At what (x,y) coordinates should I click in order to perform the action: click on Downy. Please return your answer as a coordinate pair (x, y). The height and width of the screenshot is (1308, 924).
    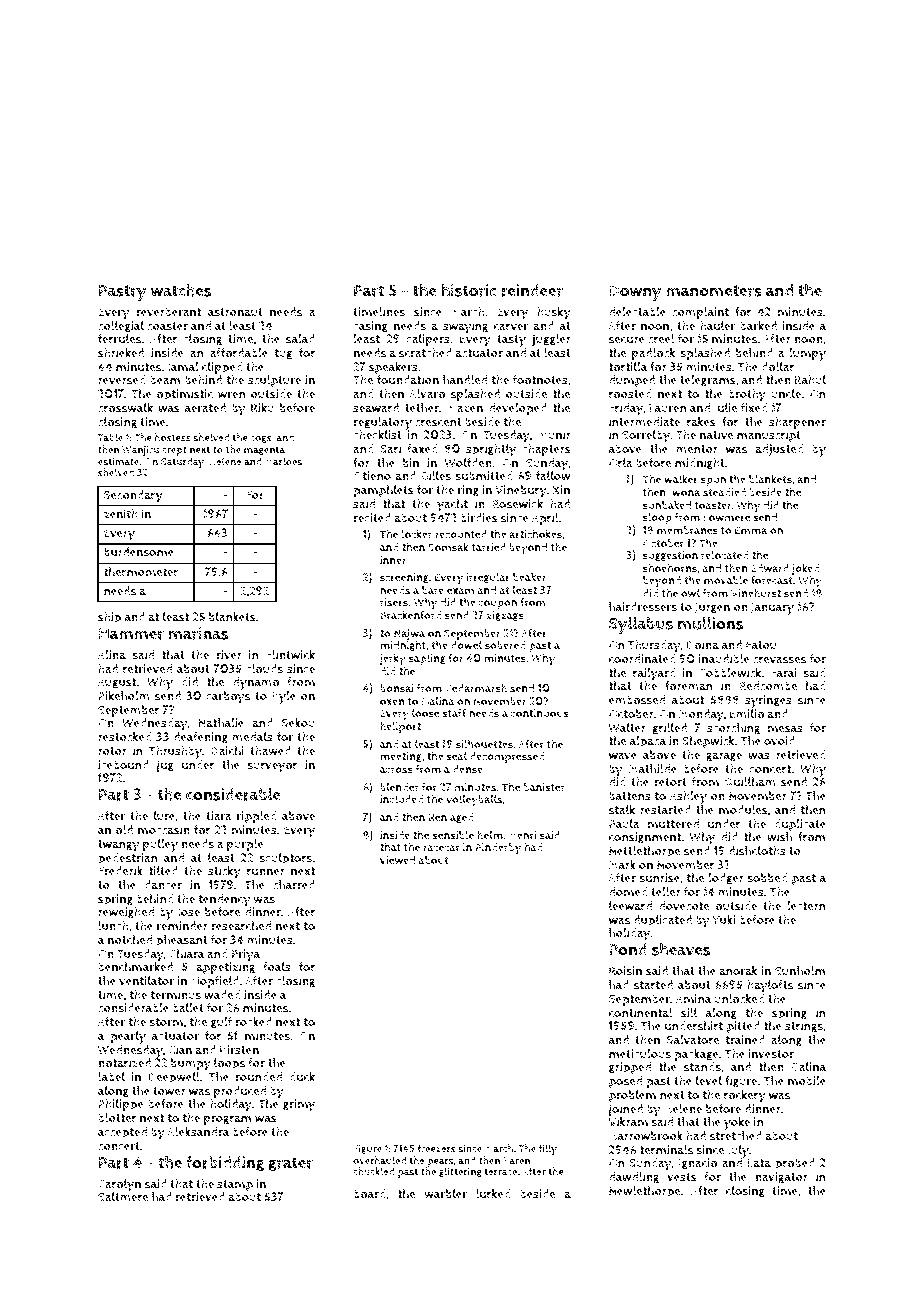
    Looking at the image, I should click on (635, 293).
